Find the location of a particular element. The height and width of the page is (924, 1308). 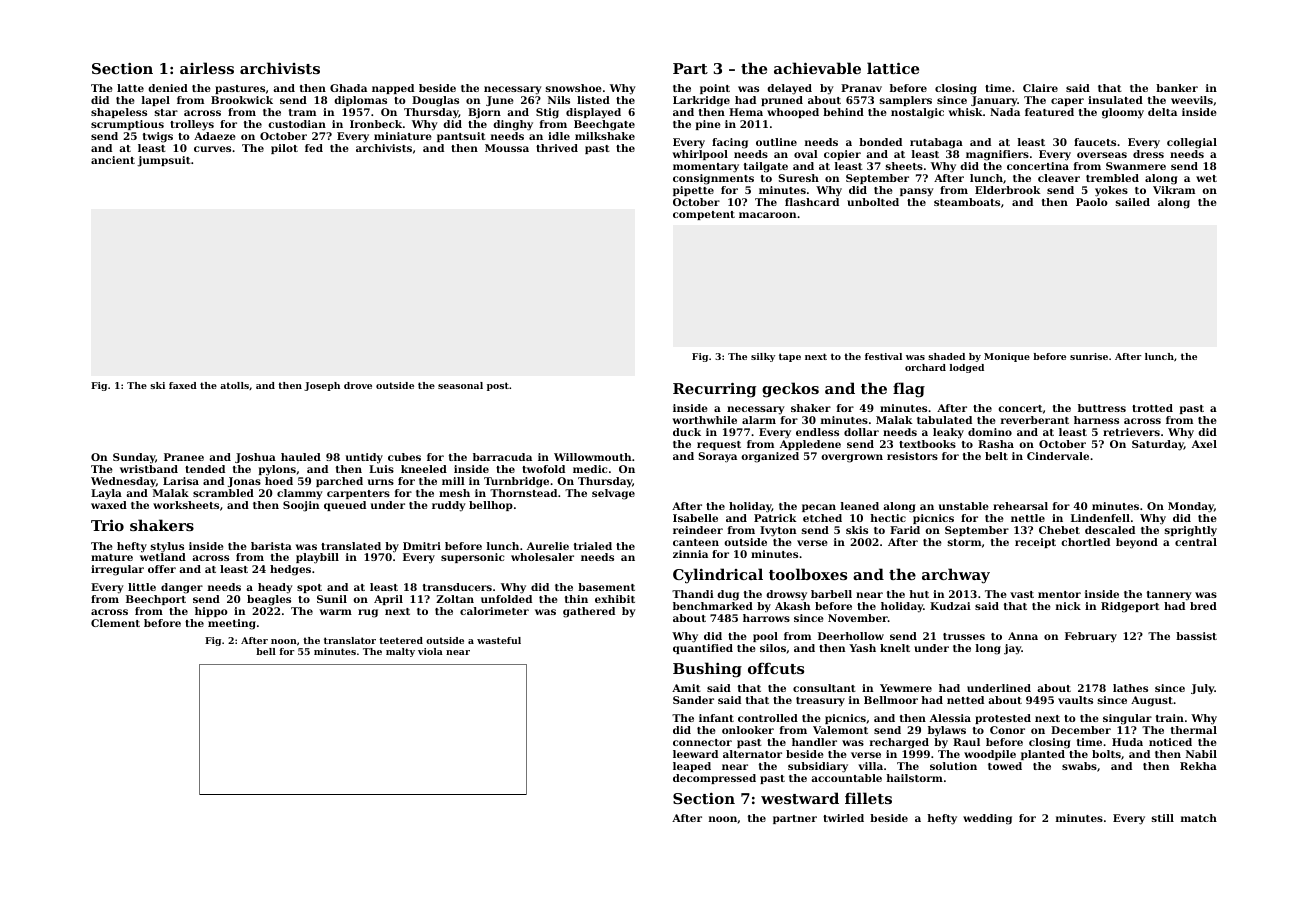

competent is located at coordinates (704, 215).
